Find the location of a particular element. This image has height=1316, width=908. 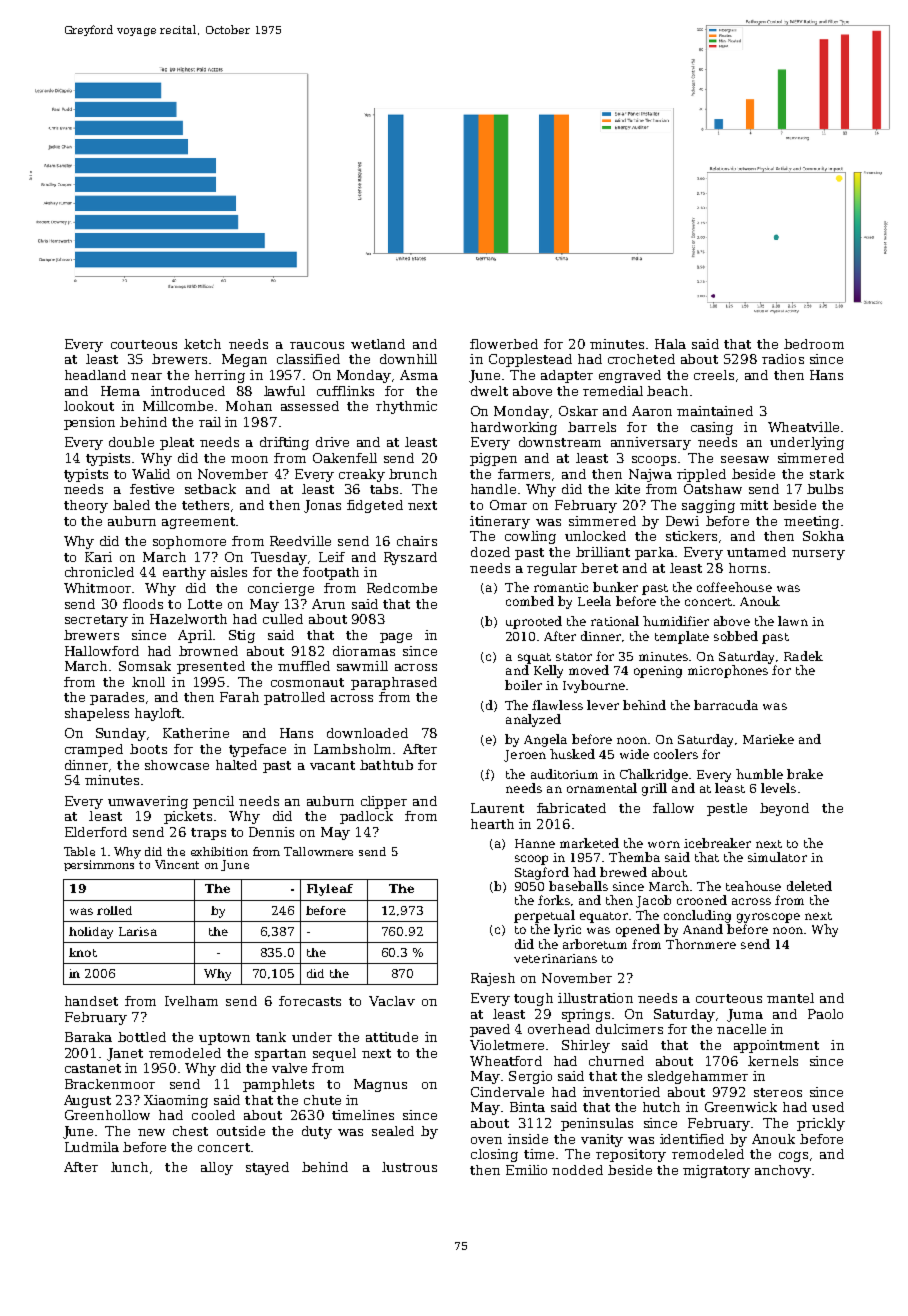

Millcombe is located at coordinates (178, 406).
